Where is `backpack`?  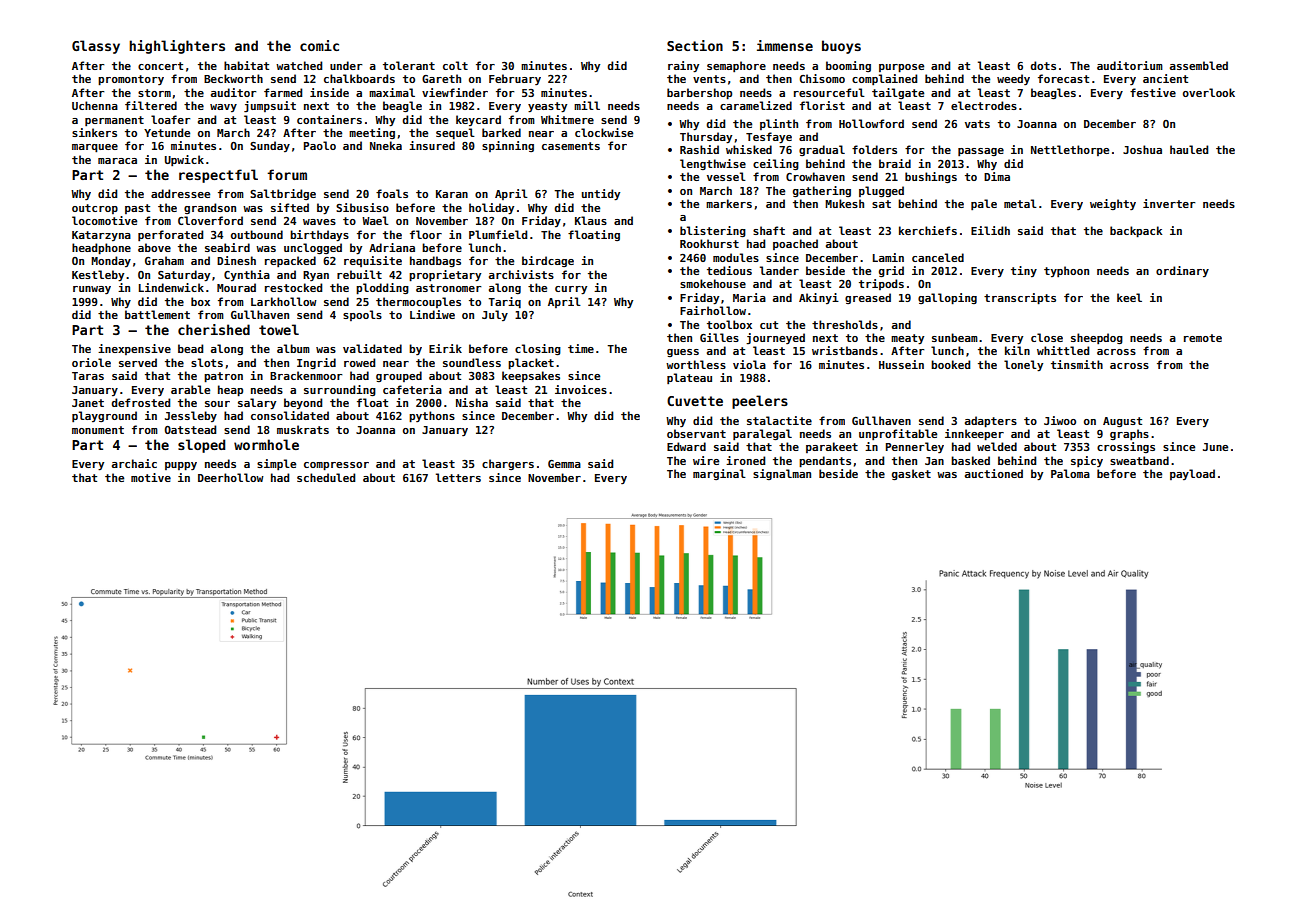 backpack is located at coordinates (1136, 232).
